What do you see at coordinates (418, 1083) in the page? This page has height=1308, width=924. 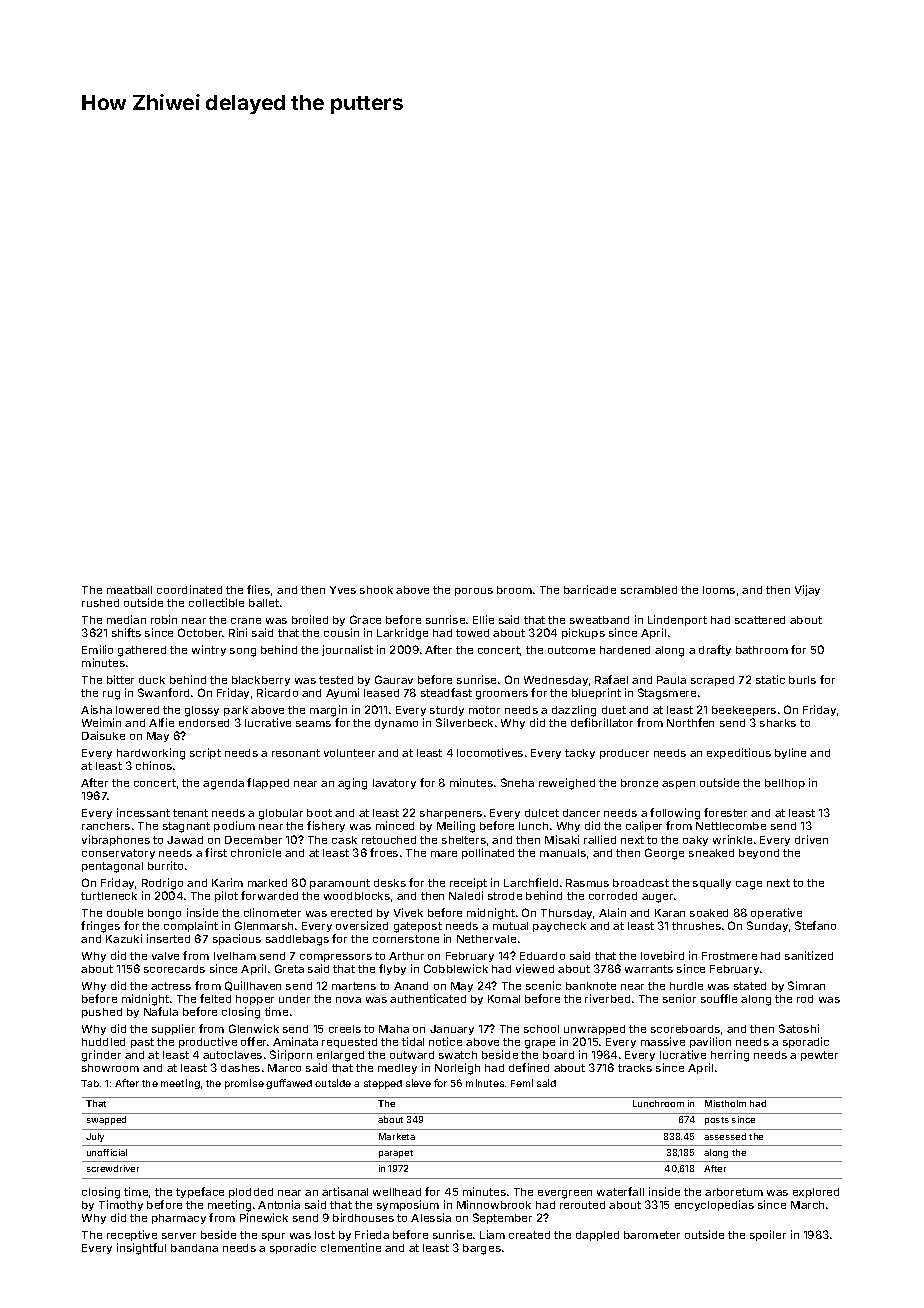 I see `sieve` at bounding box center [418, 1083].
